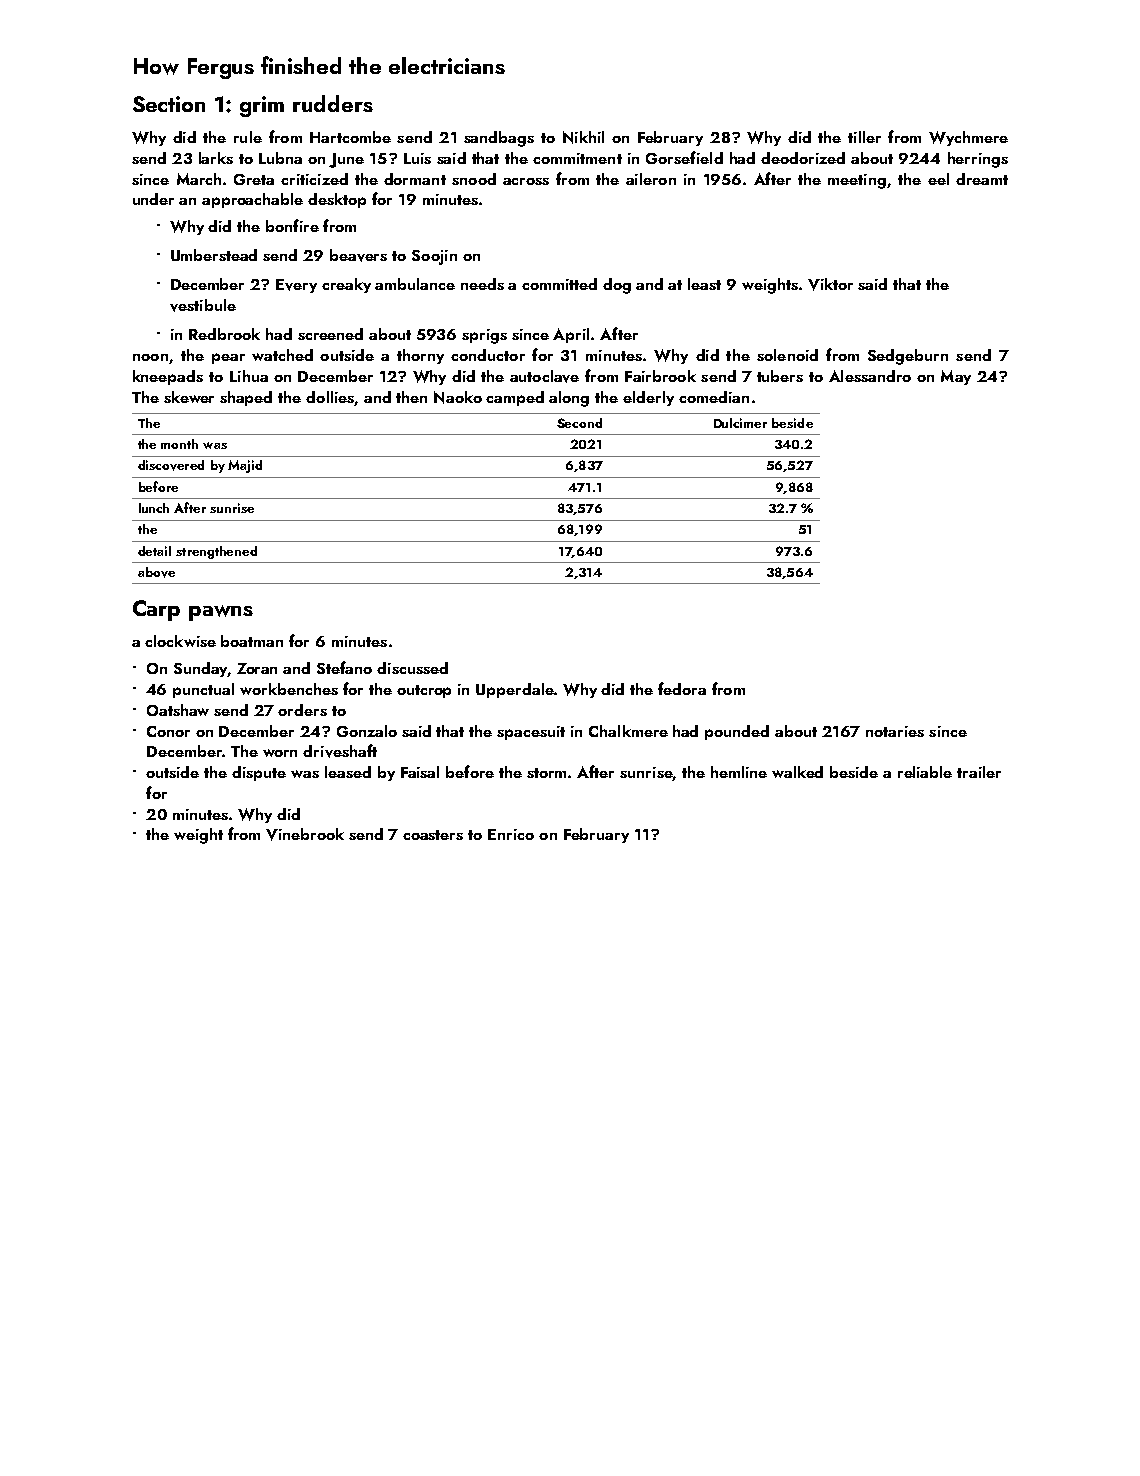  Describe the element at coordinates (305, 834) in the screenshot. I see `Vinebrook` at that location.
